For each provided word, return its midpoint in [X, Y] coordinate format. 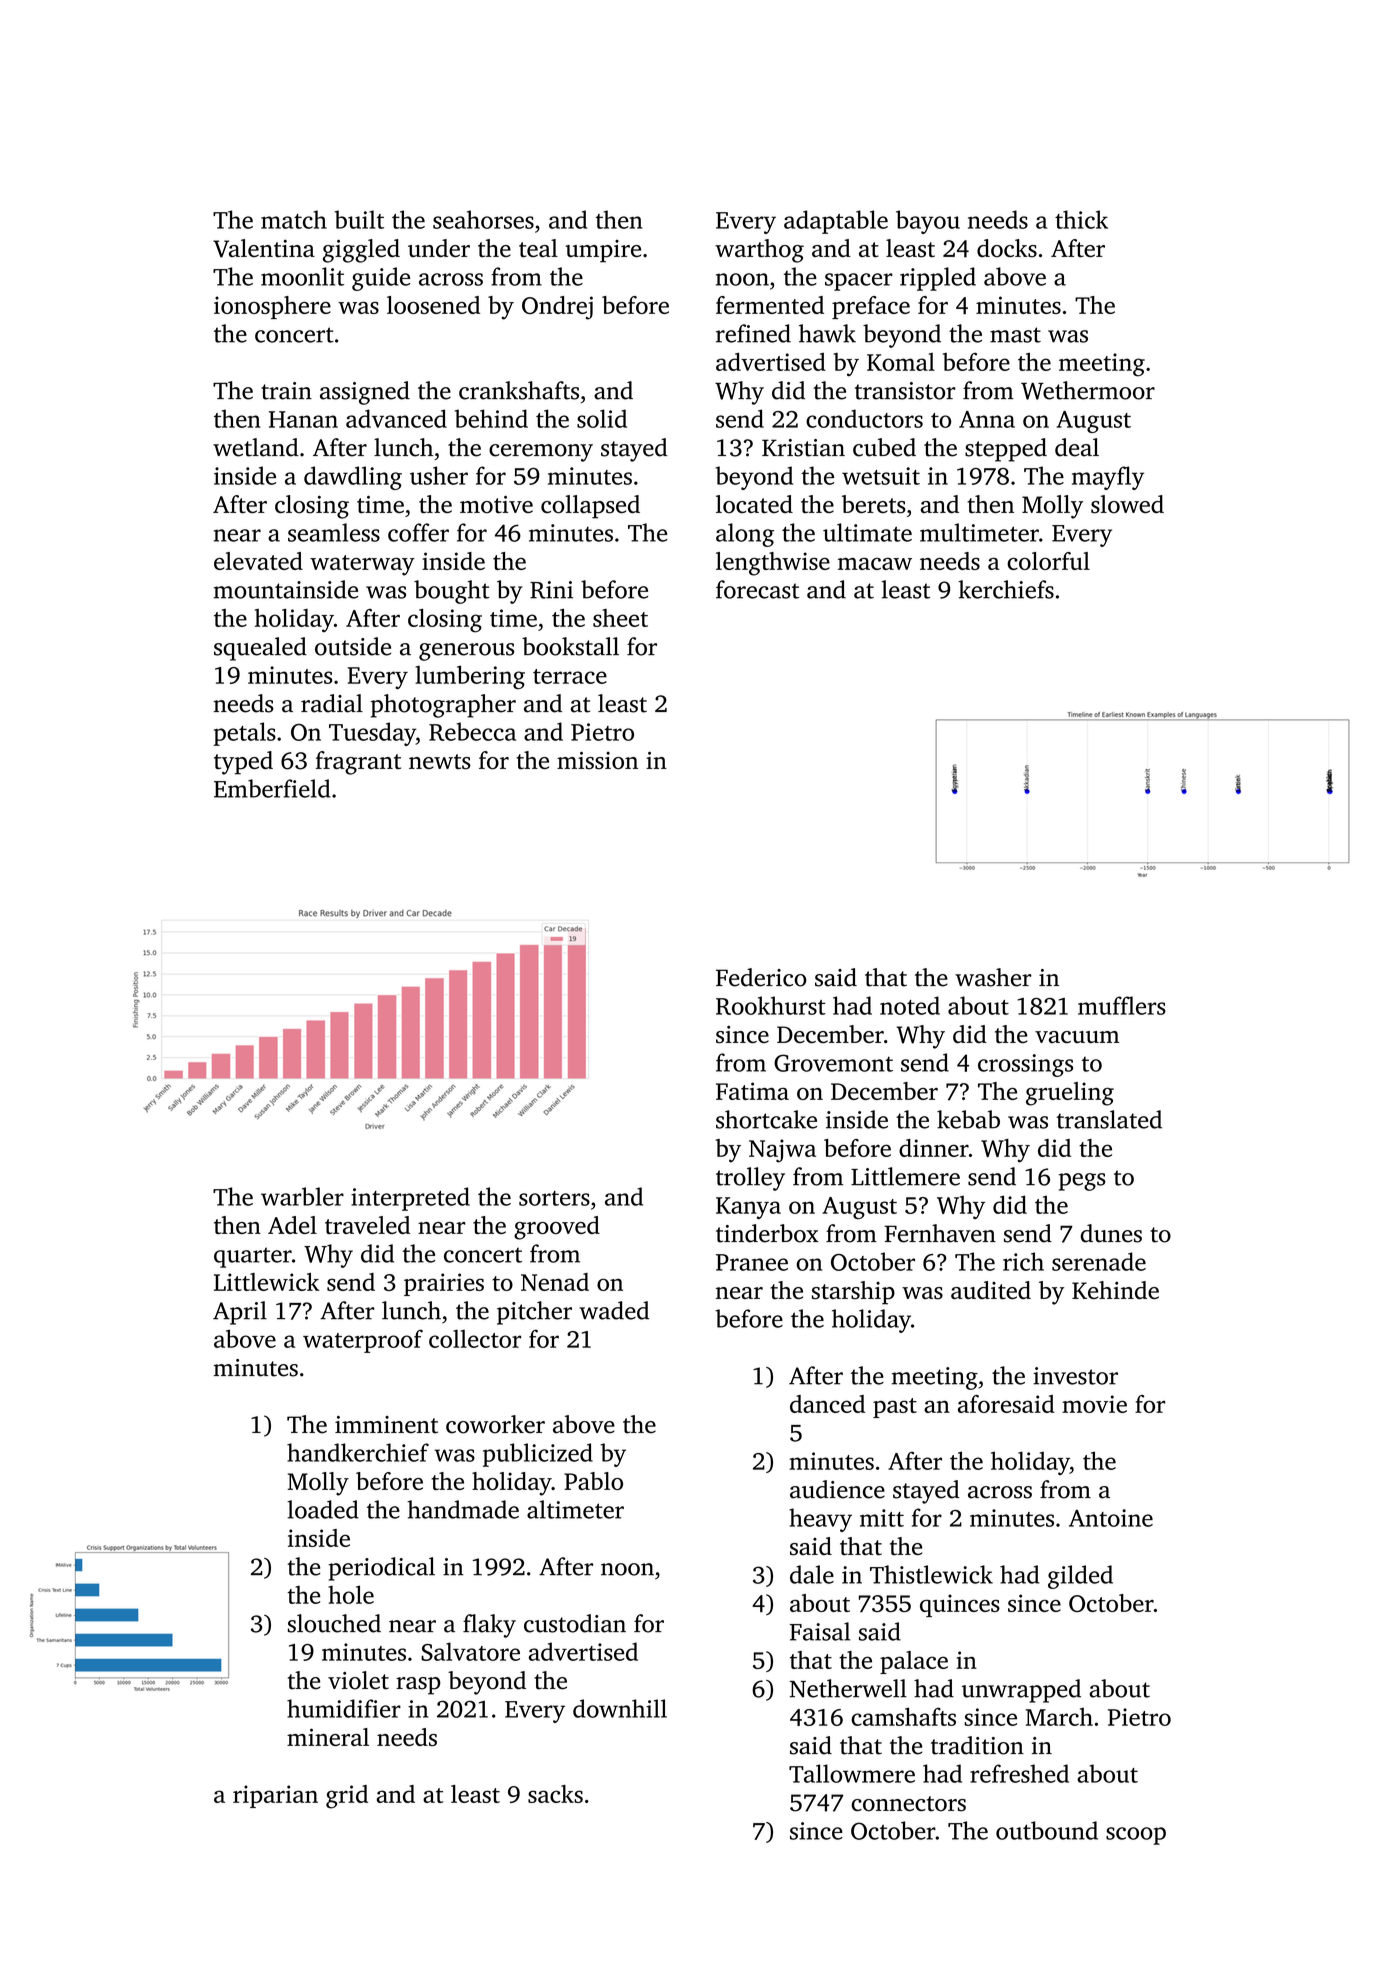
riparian [275, 1796]
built [359, 219]
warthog [759, 251]
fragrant [358, 763]
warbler [302, 1196]
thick [1081, 219]
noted [910, 1005]
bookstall [570, 646]
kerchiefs [1006, 589]
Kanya [748, 1208]
